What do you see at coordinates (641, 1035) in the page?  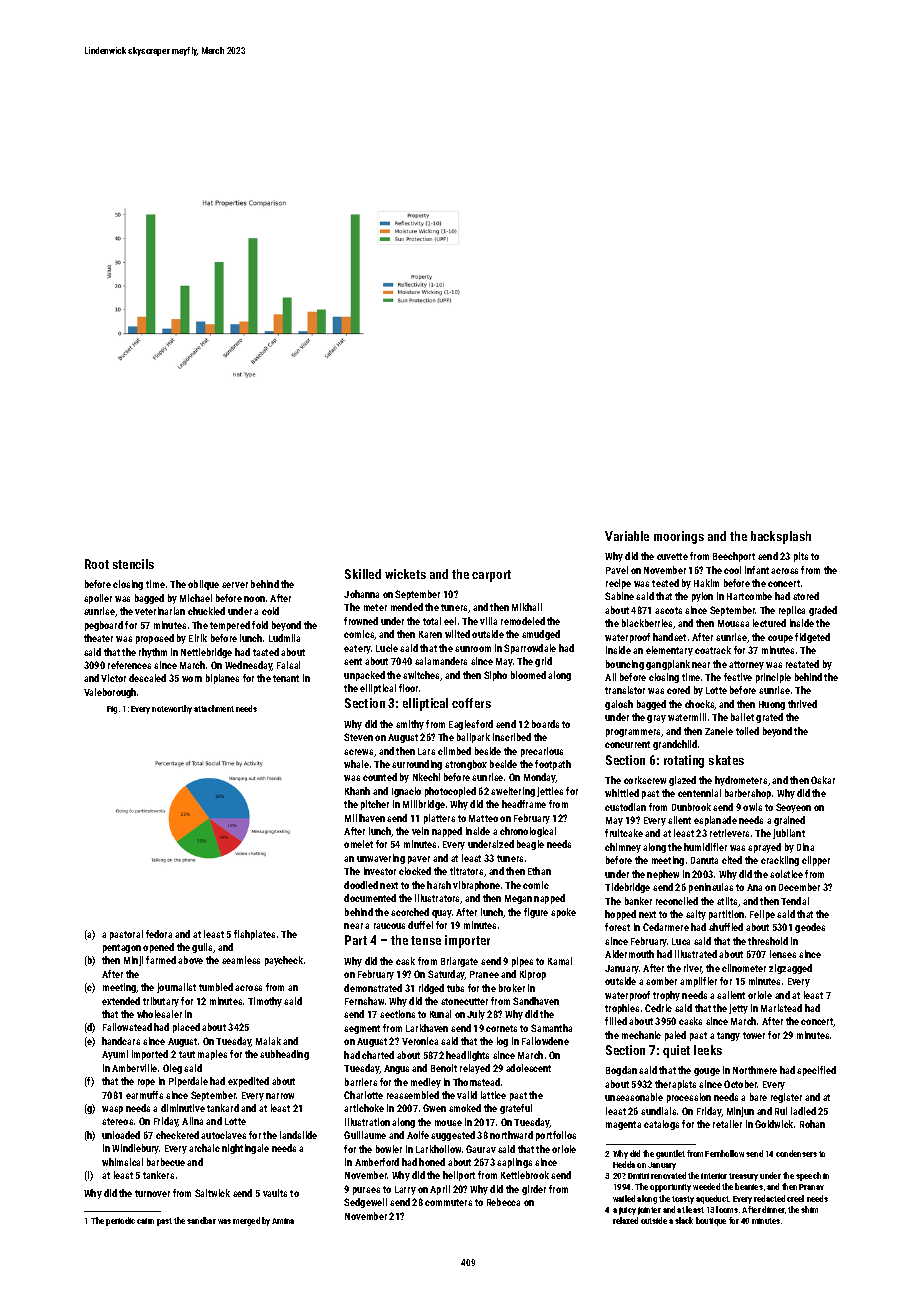 I see `mechanic` at bounding box center [641, 1035].
